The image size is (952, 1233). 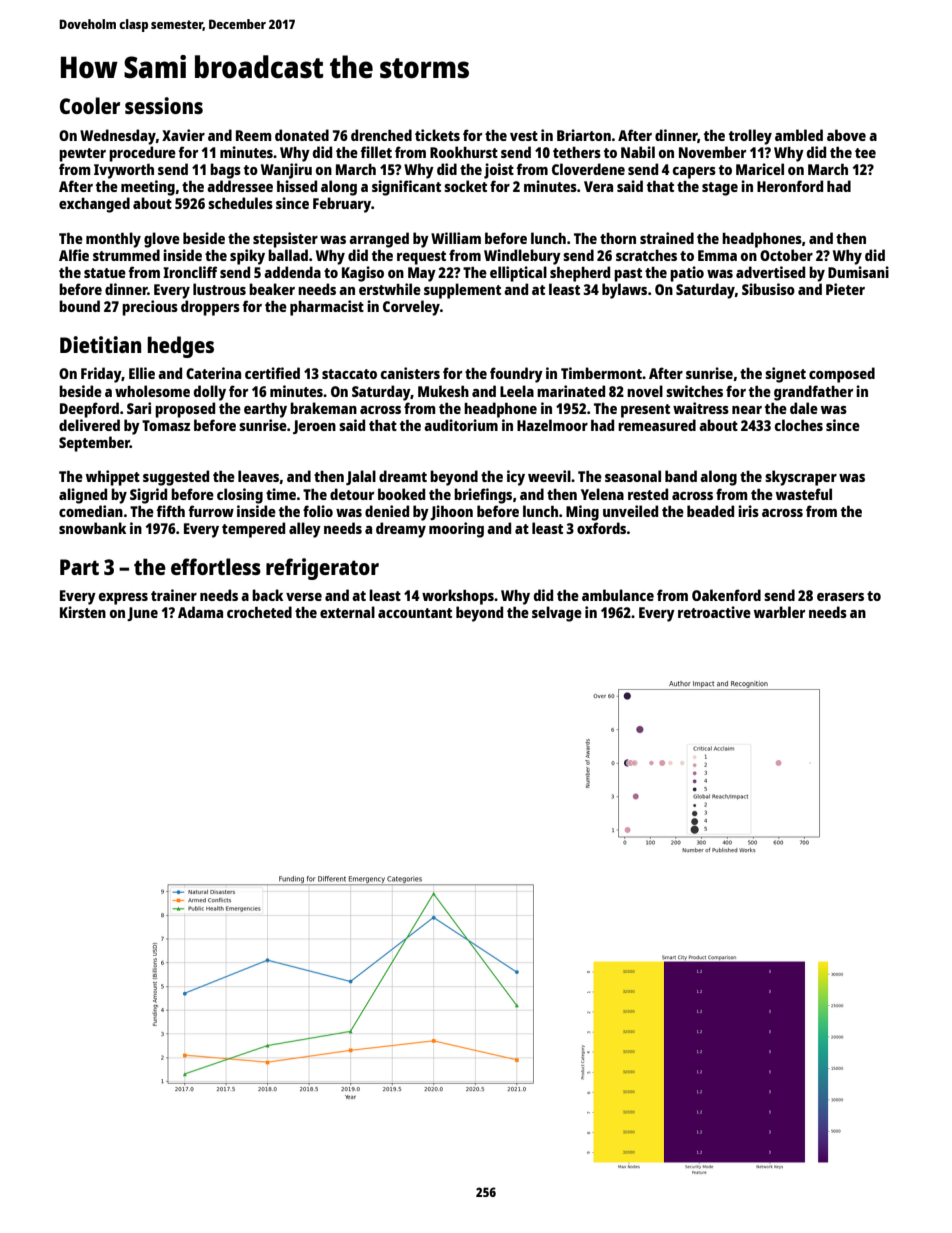 What do you see at coordinates (557, 614) in the screenshot?
I see `selvage` at bounding box center [557, 614].
